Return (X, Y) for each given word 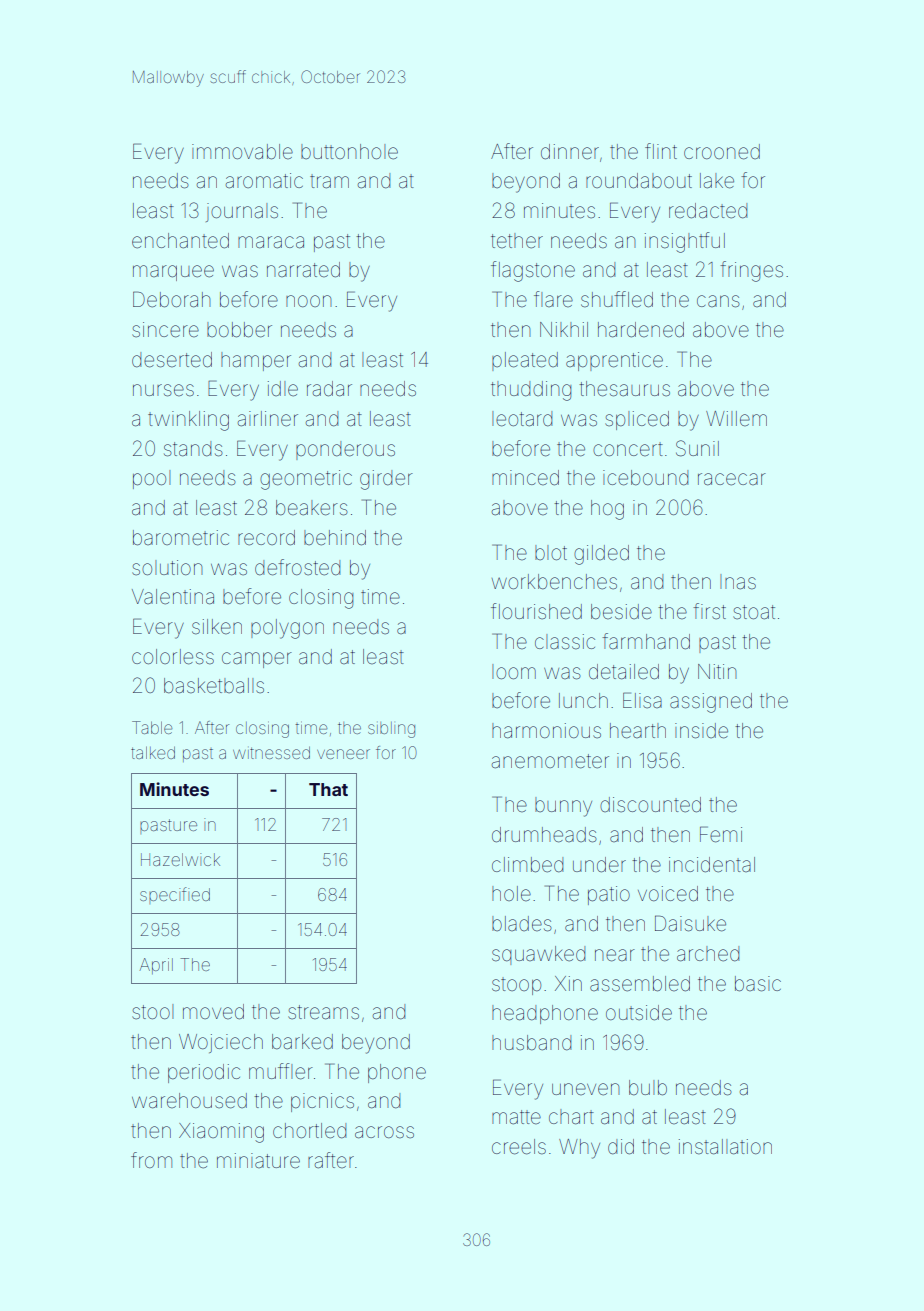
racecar (732, 479)
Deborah (172, 299)
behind (335, 538)
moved (213, 1011)
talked (153, 752)
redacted (708, 211)
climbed (527, 865)
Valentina (173, 597)
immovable (242, 152)
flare (553, 299)
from (151, 1160)
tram (329, 181)
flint (661, 151)
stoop (516, 986)
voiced (668, 893)
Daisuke (690, 923)
